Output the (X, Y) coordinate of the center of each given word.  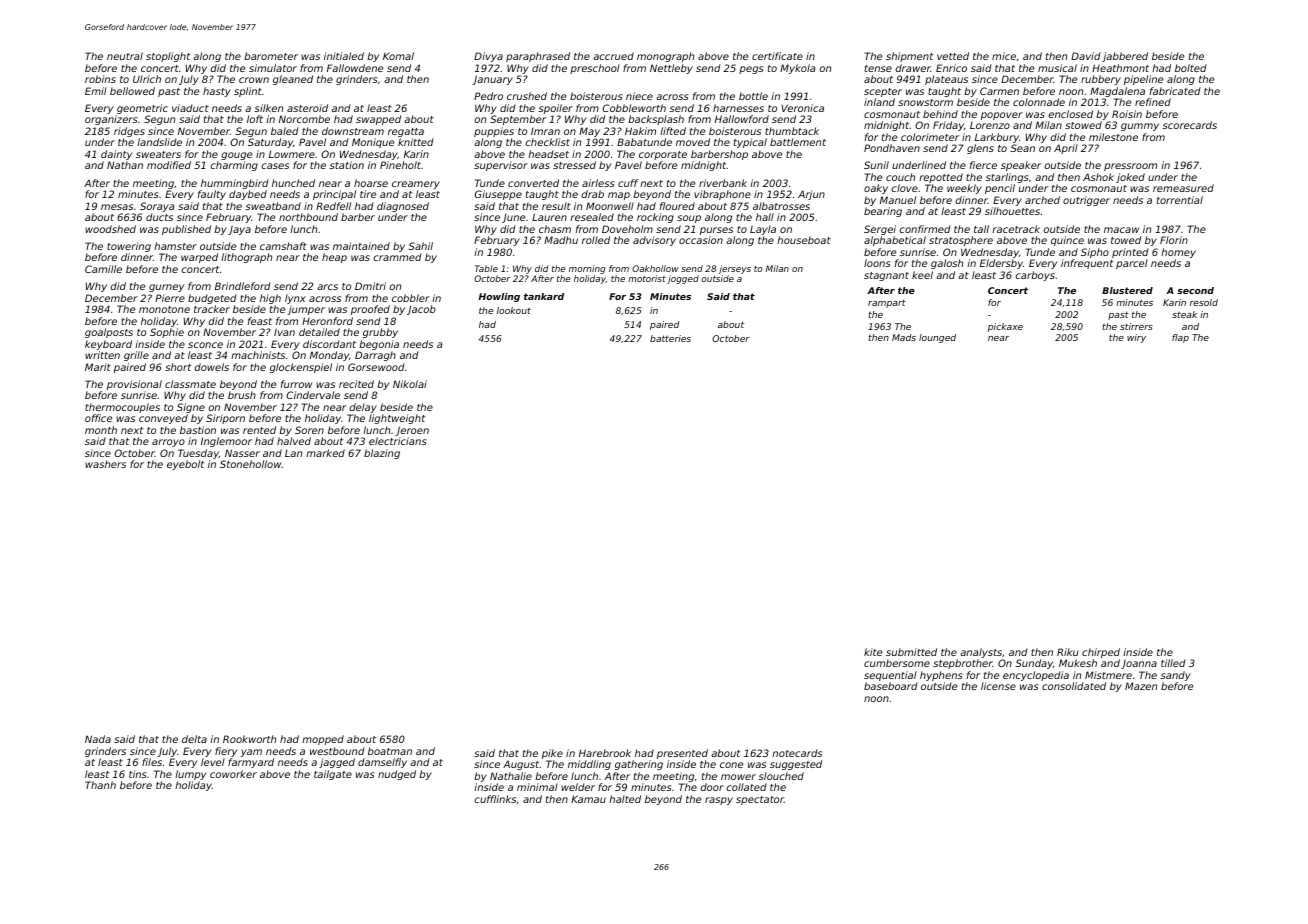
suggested (796, 765)
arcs (327, 287)
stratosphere (961, 241)
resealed (592, 217)
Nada (98, 739)
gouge (236, 156)
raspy (719, 801)
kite (873, 652)
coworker (233, 774)
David (1086, 56)
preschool (595, 69)
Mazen (1141, 686)
